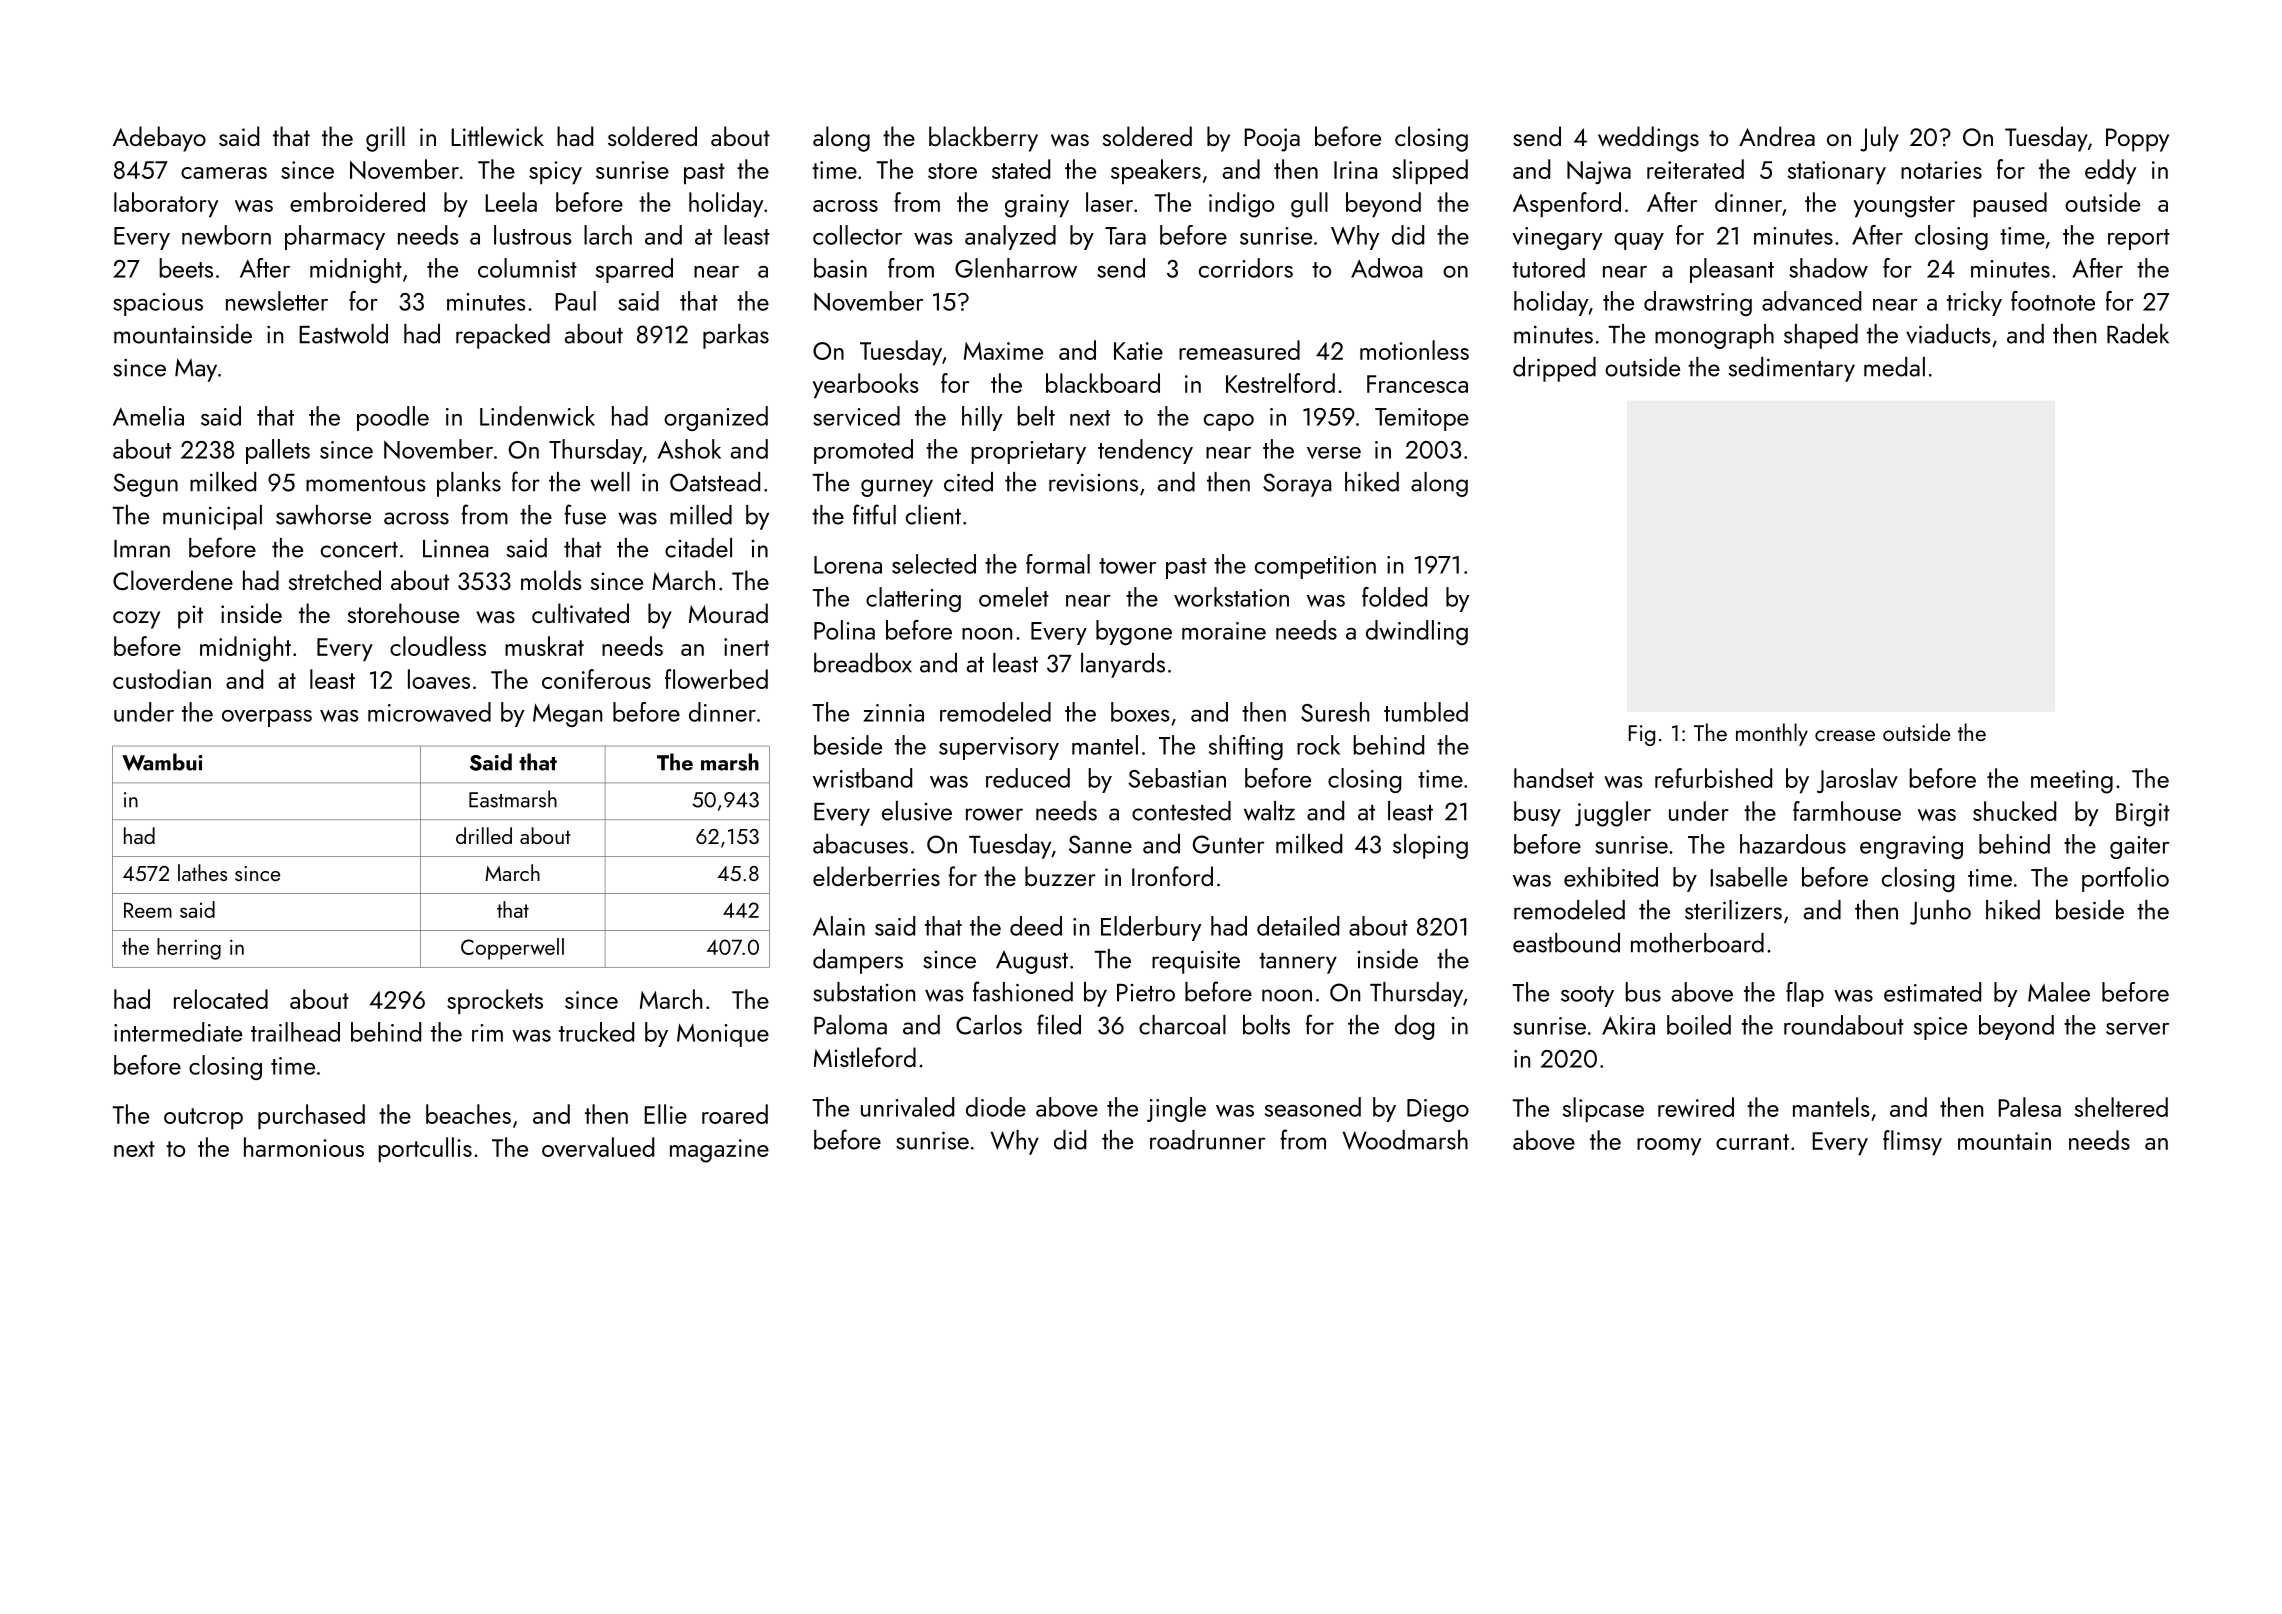 The width and height of the screenshot is (2282, 1614). Describe the element at coordinates (1948, 334) in the screenshot. I see `viaducts` at that location.
